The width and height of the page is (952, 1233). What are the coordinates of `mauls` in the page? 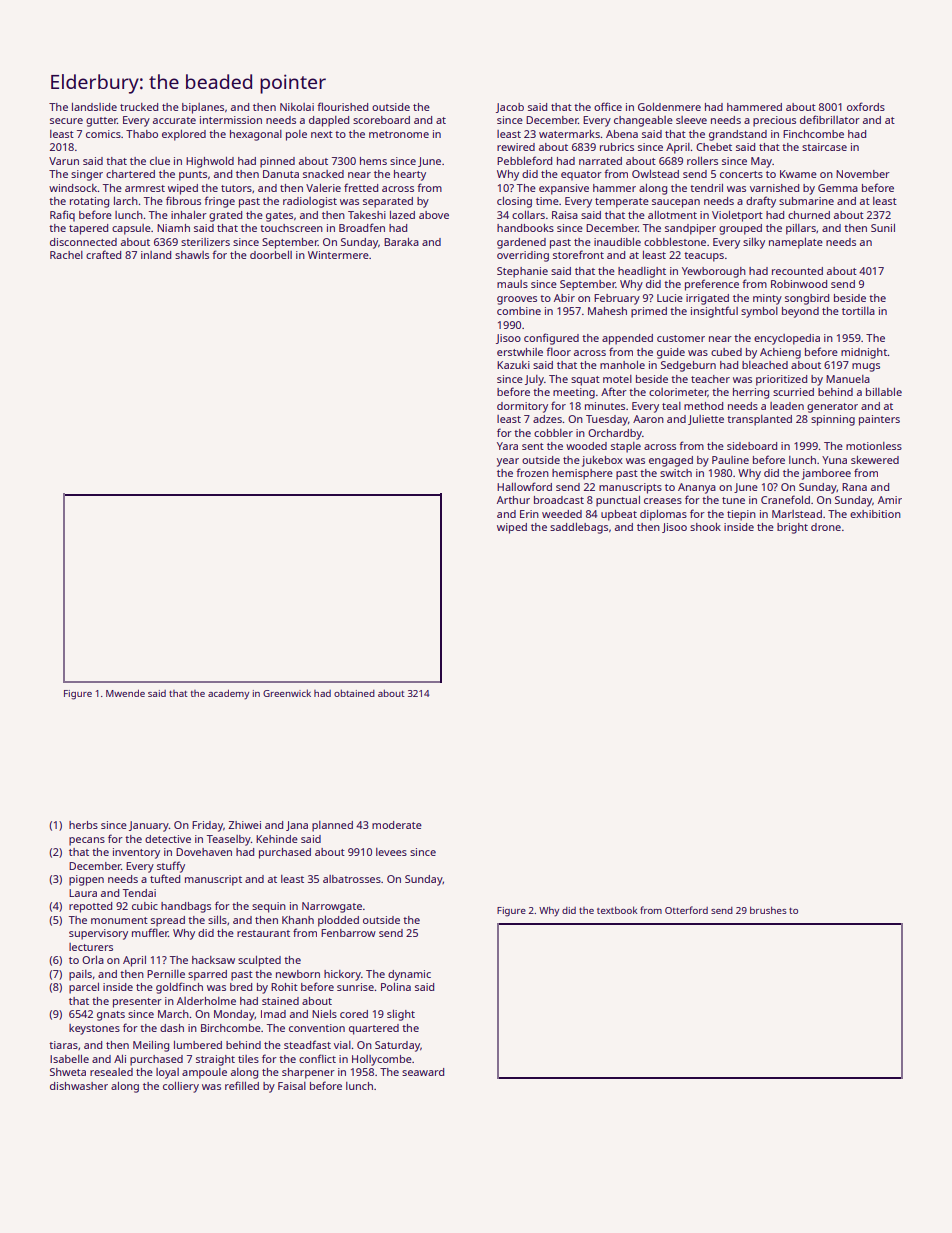 It's located at (512, 284).
